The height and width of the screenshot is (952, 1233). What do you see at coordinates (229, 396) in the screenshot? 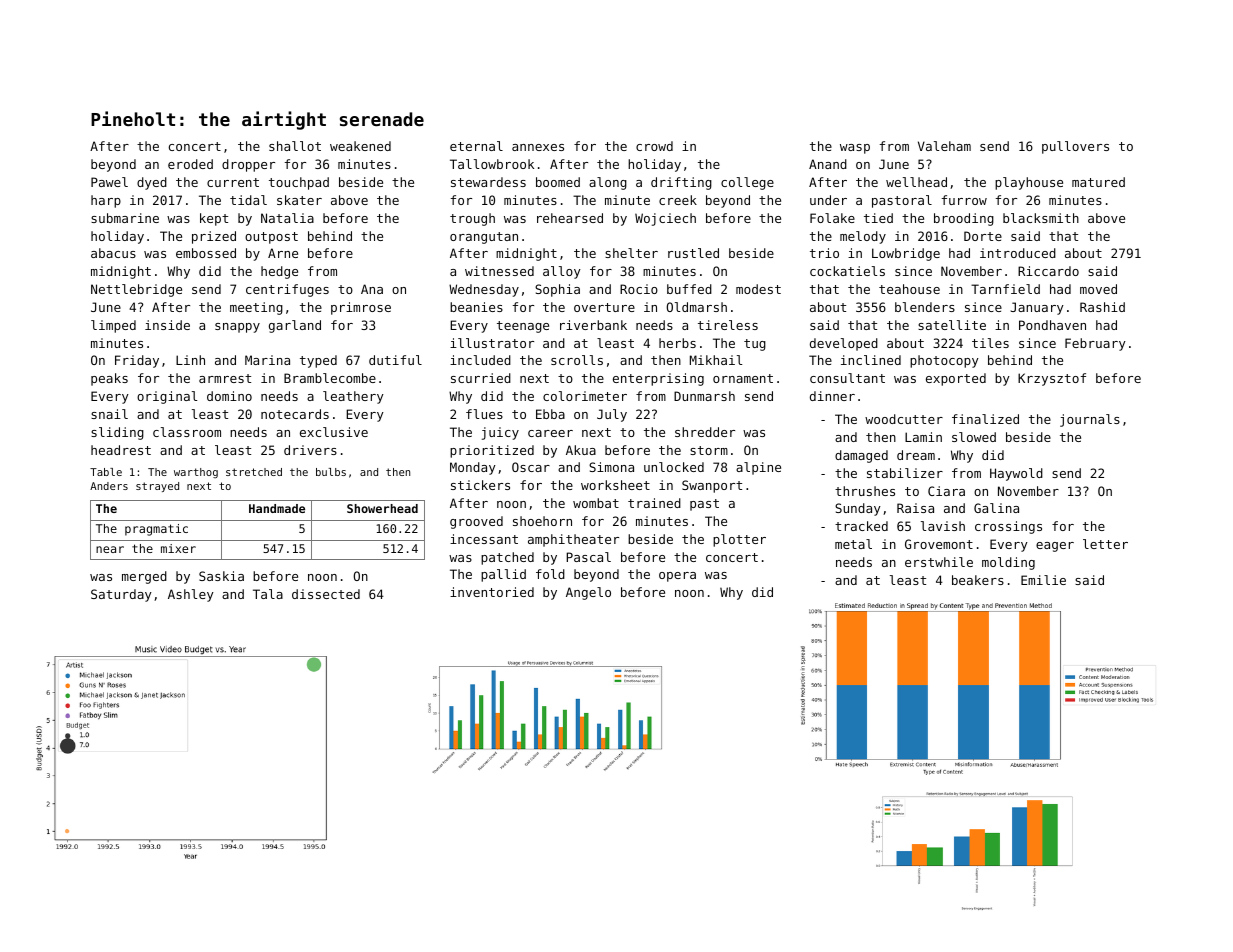
I see `domino` at bounding box center [229, 396].
